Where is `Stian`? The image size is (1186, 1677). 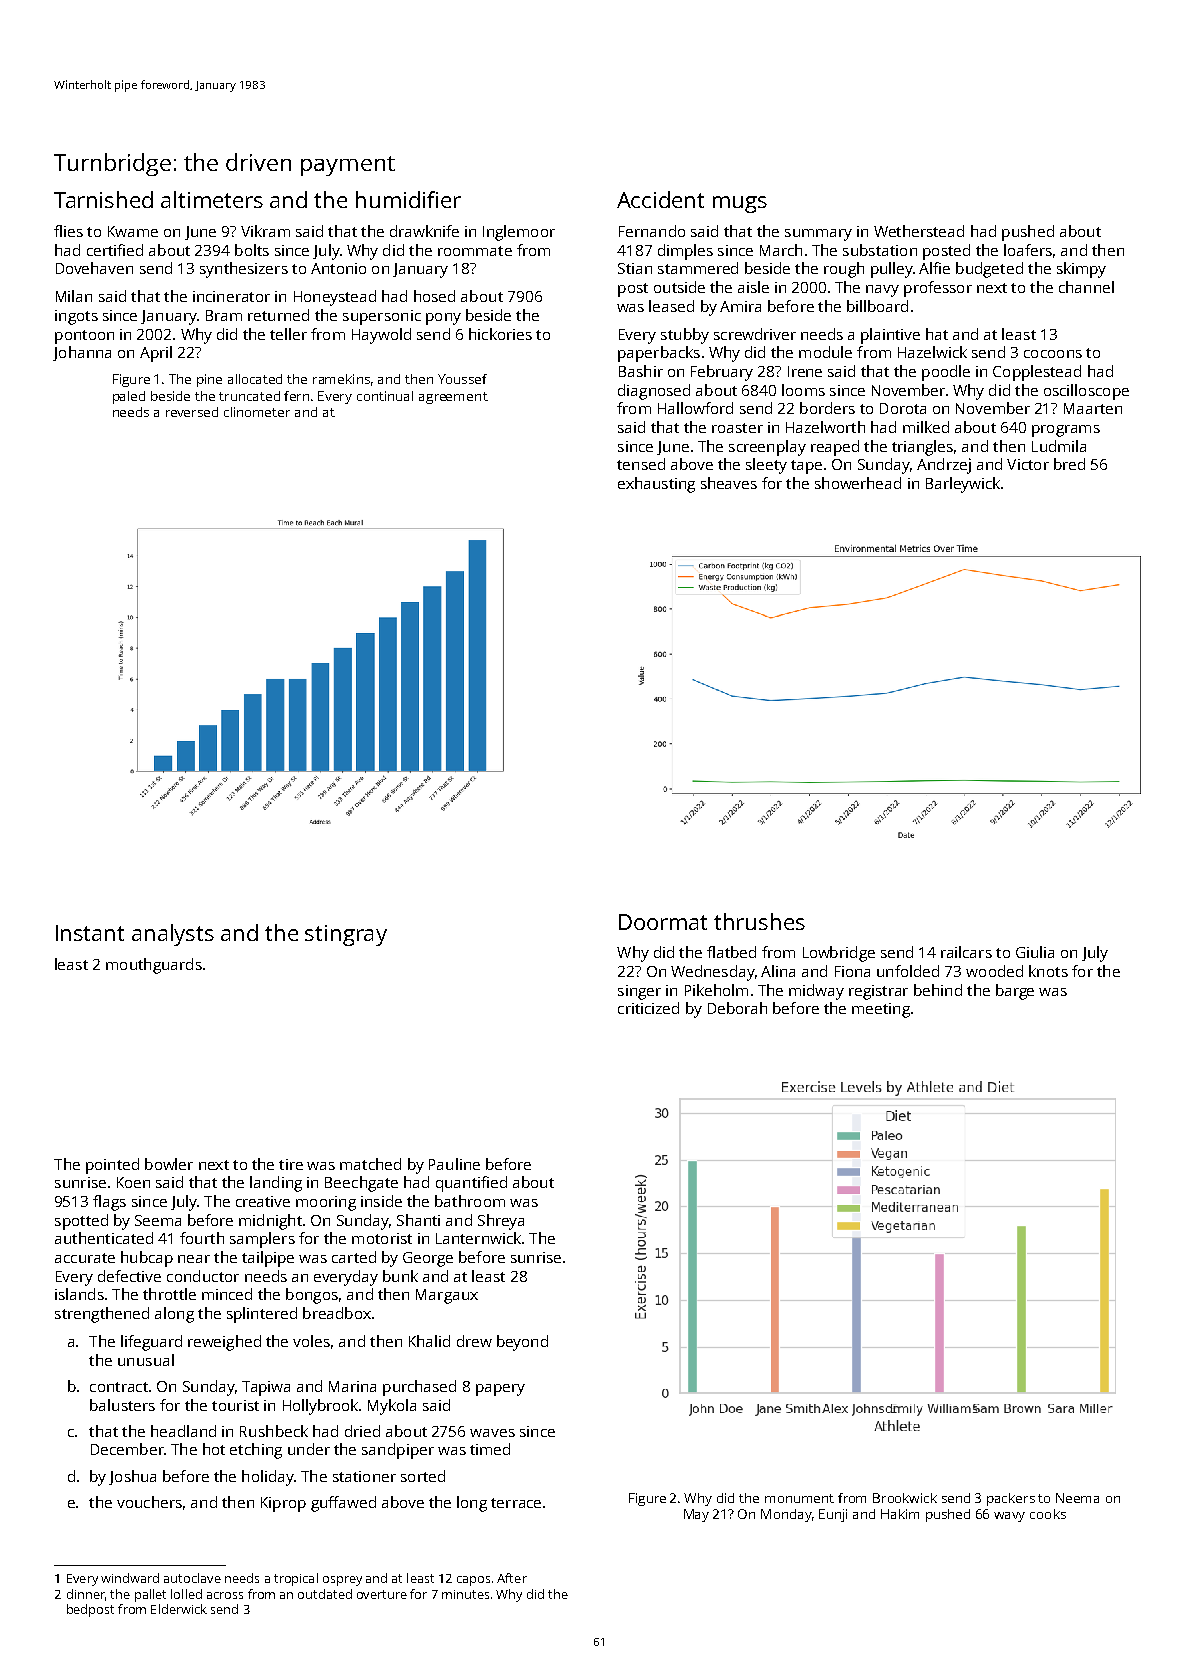
Stian is located at coordinates (635, 268).
